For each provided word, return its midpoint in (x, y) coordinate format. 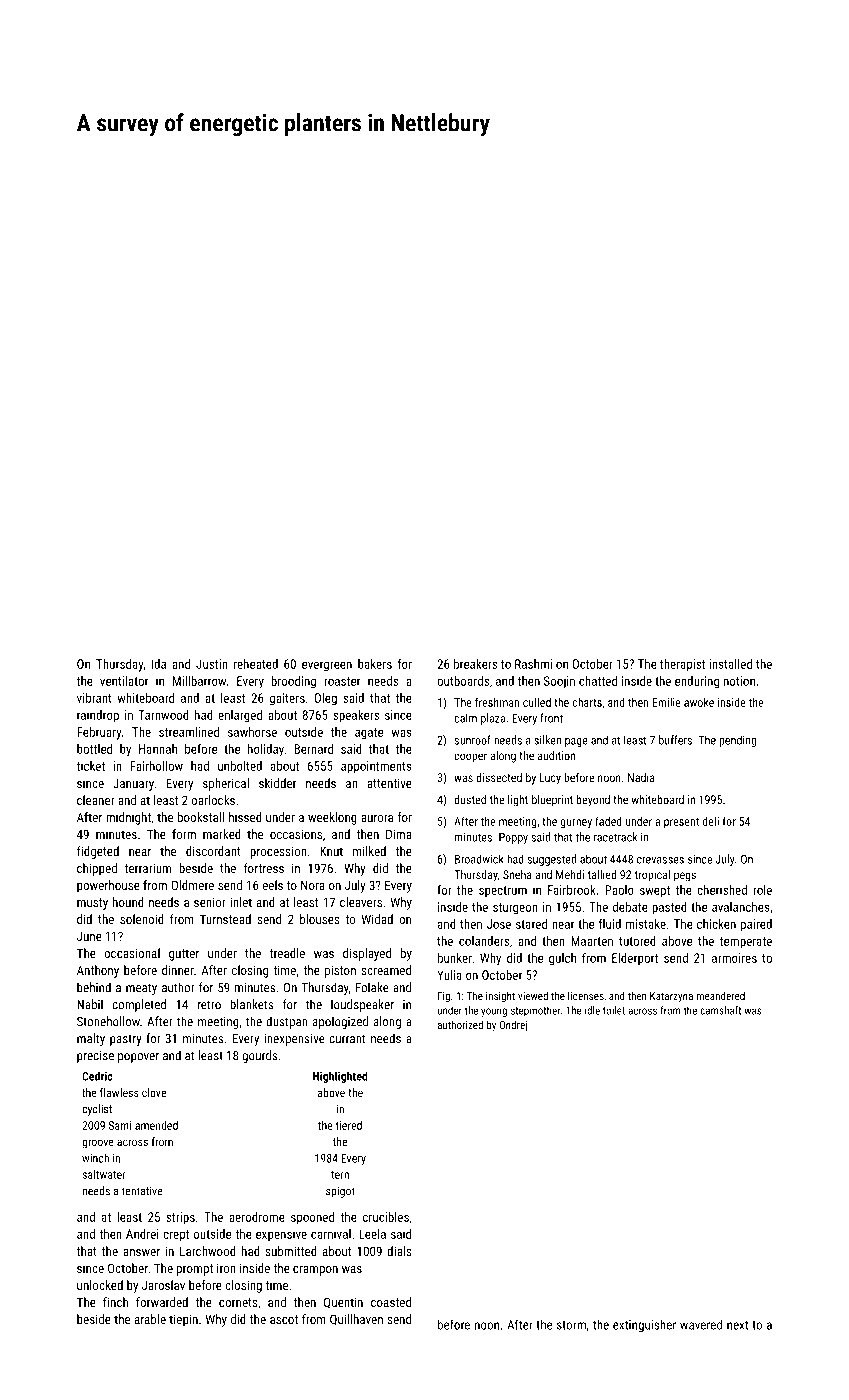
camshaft (720, 1010)
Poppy (513, 838)
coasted (391, 1302)
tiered (349, 1125)
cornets (238, 1302)
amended (156, 1125)
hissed (245, 817)
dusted (470, 799)
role (762, 890)
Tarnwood (164, 715)
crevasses (660, 860)
